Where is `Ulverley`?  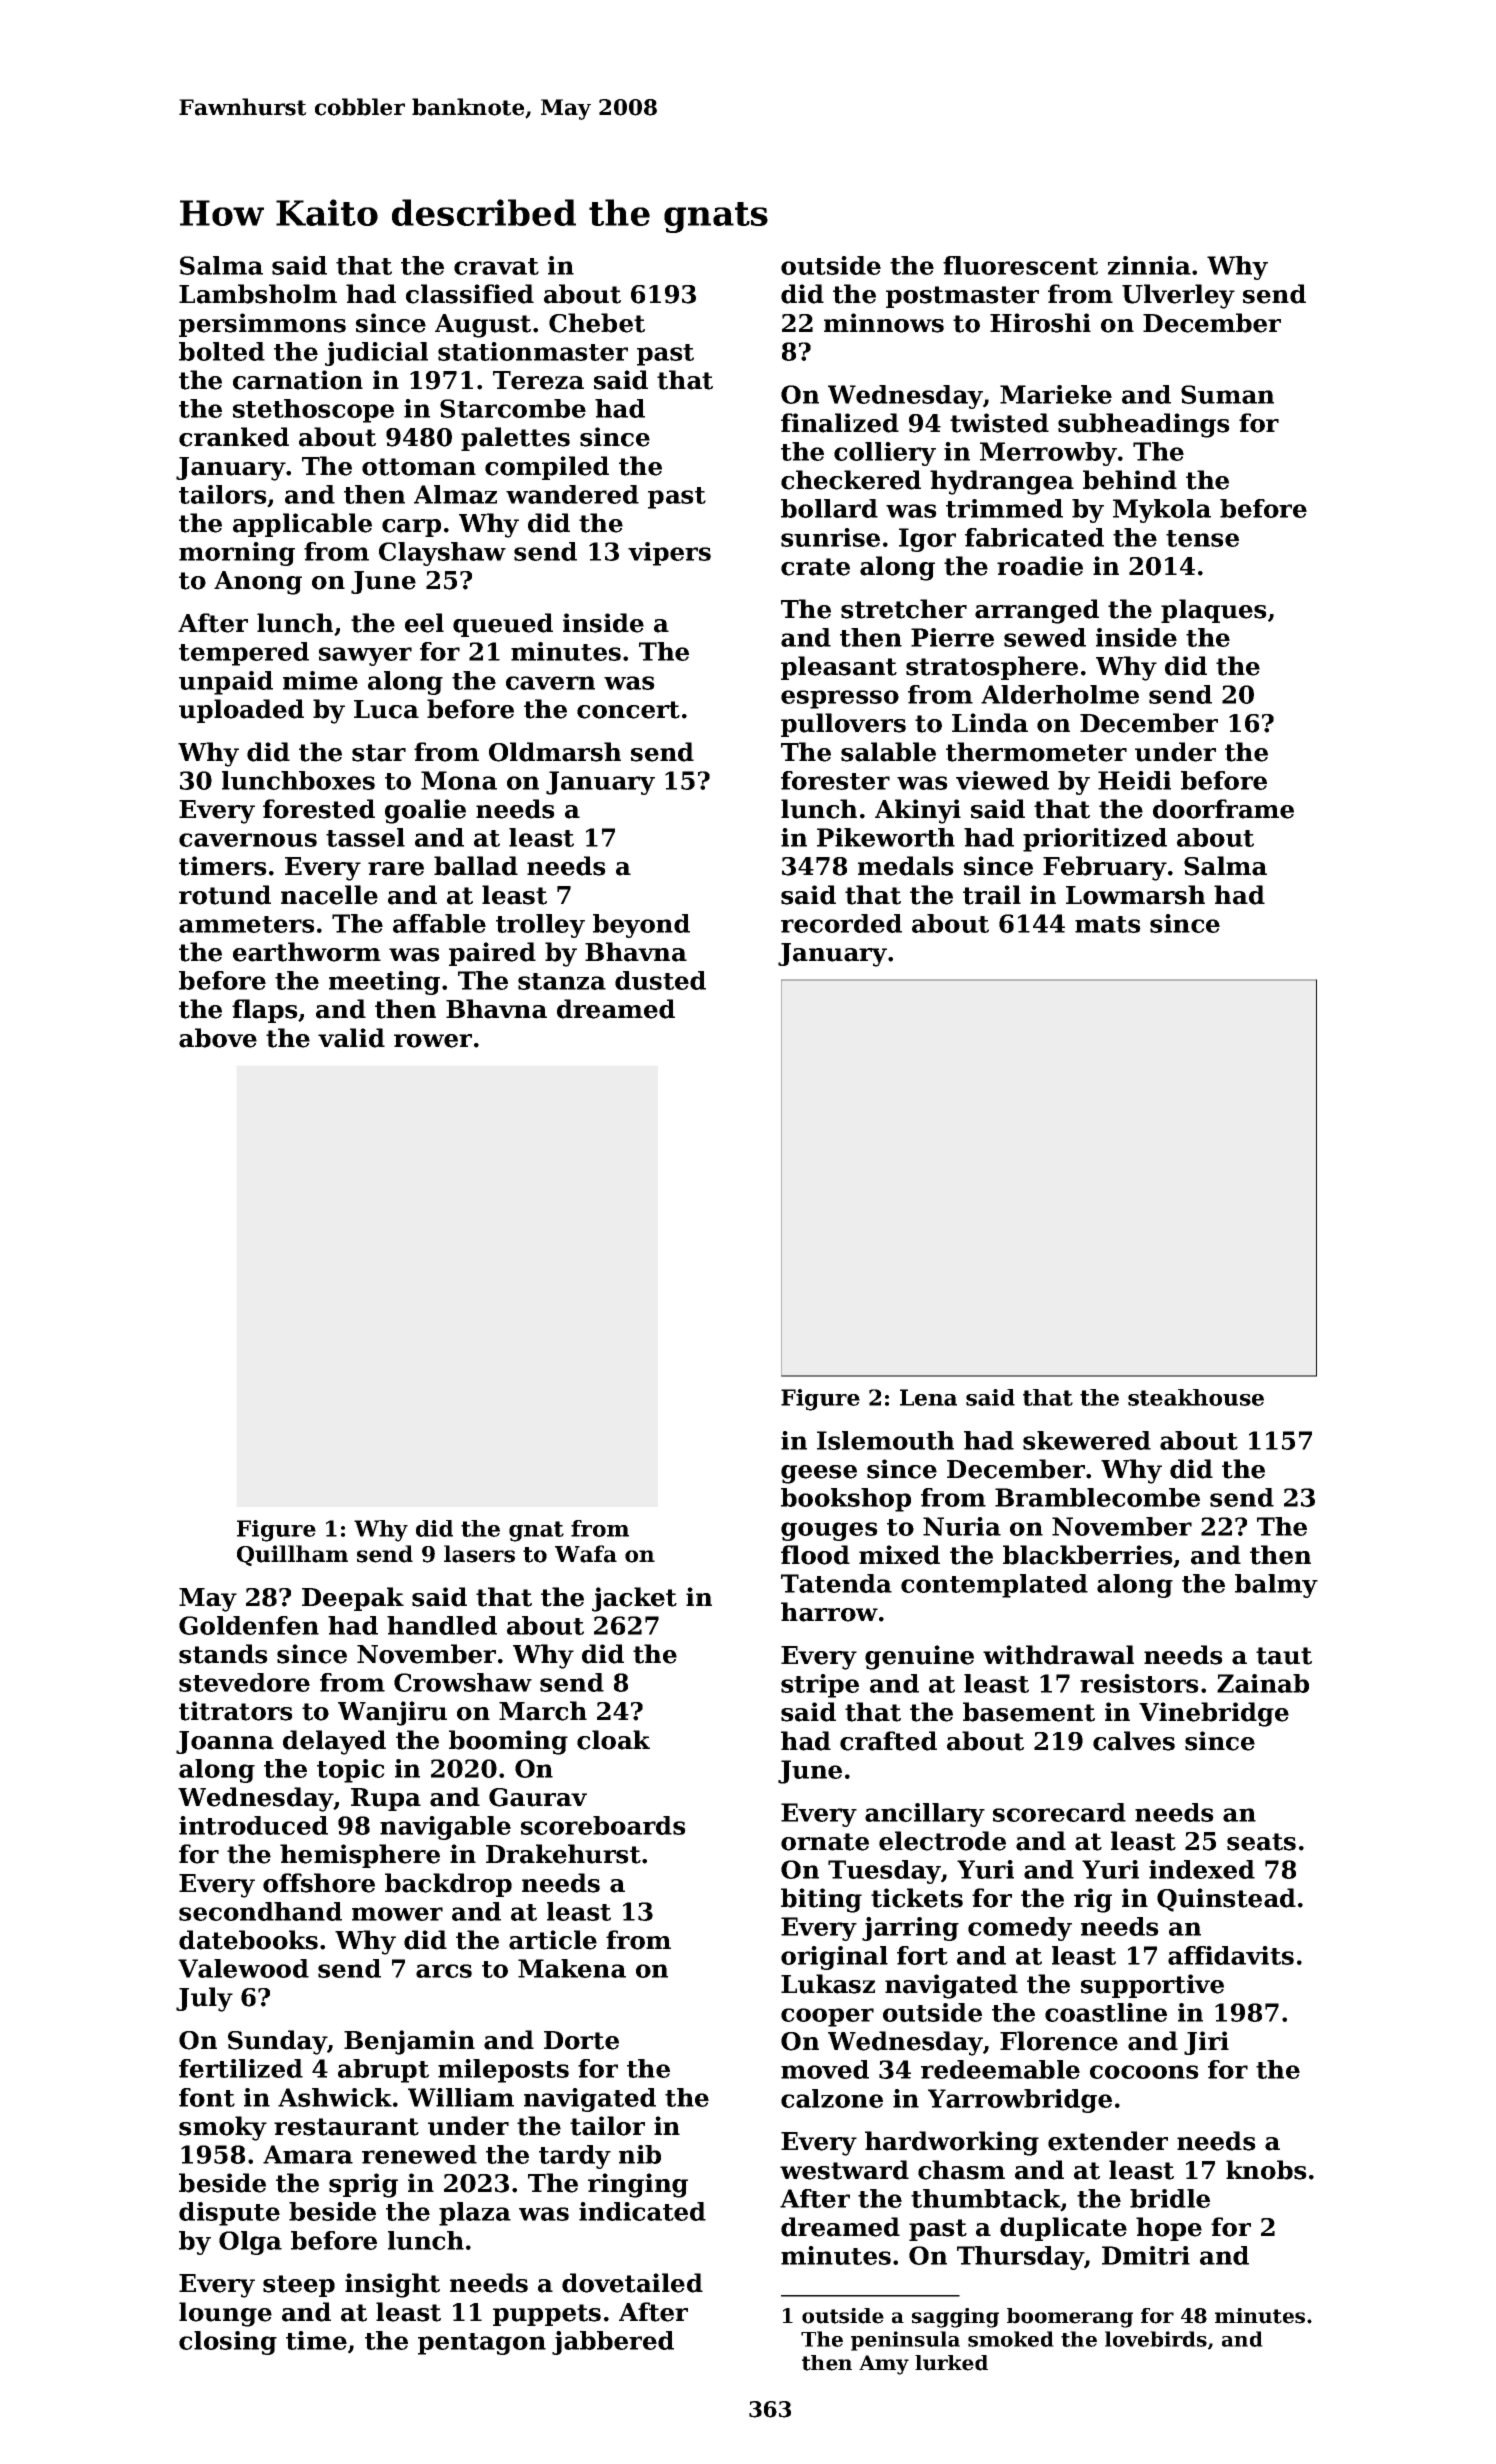 Ulverley is located at coordinates (1178, 296).
